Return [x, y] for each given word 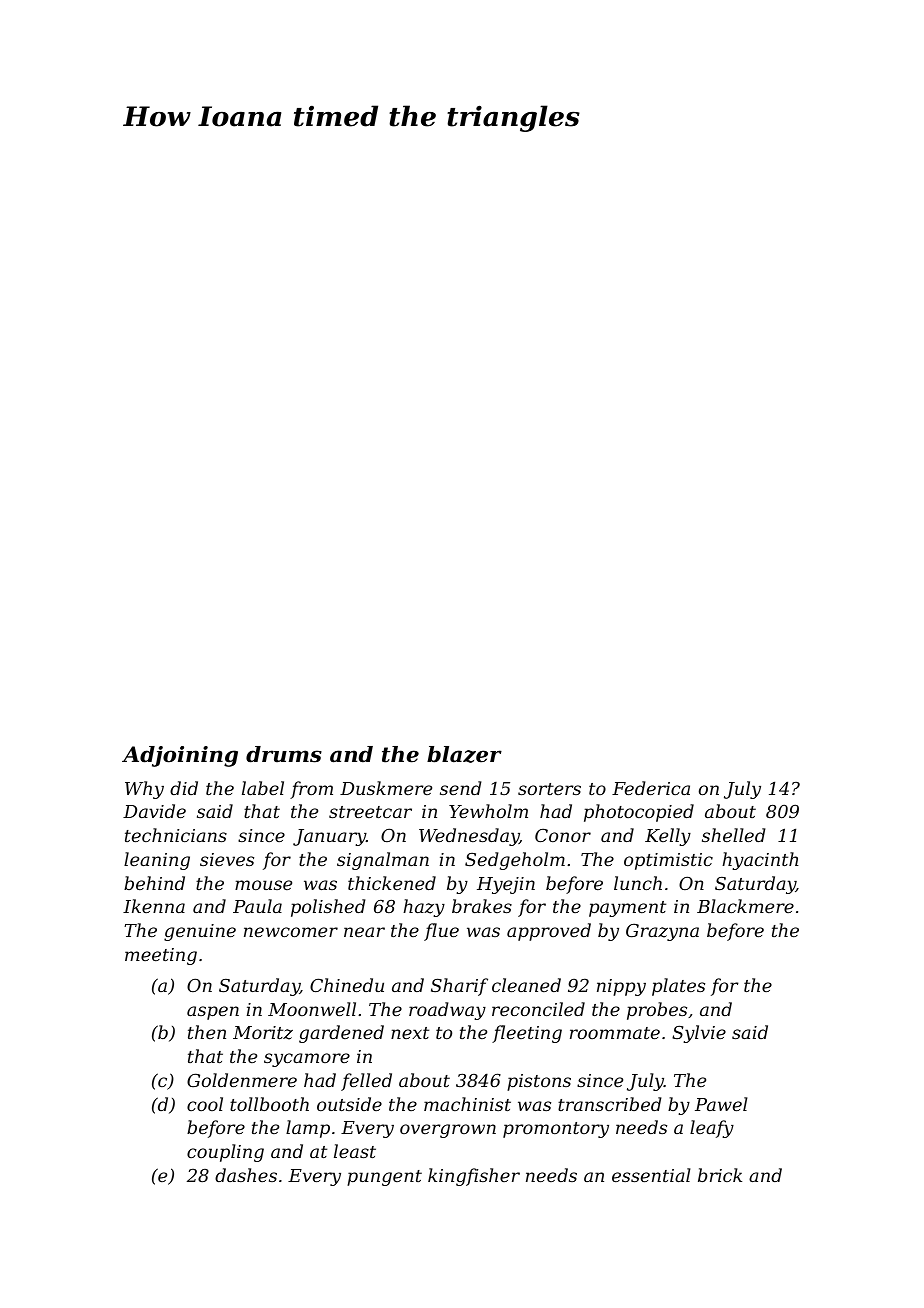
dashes [246, 1175]
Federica [651, 788]
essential [651, 1175]
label [263, 788]
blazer [464, 754]
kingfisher [474, 1177]
